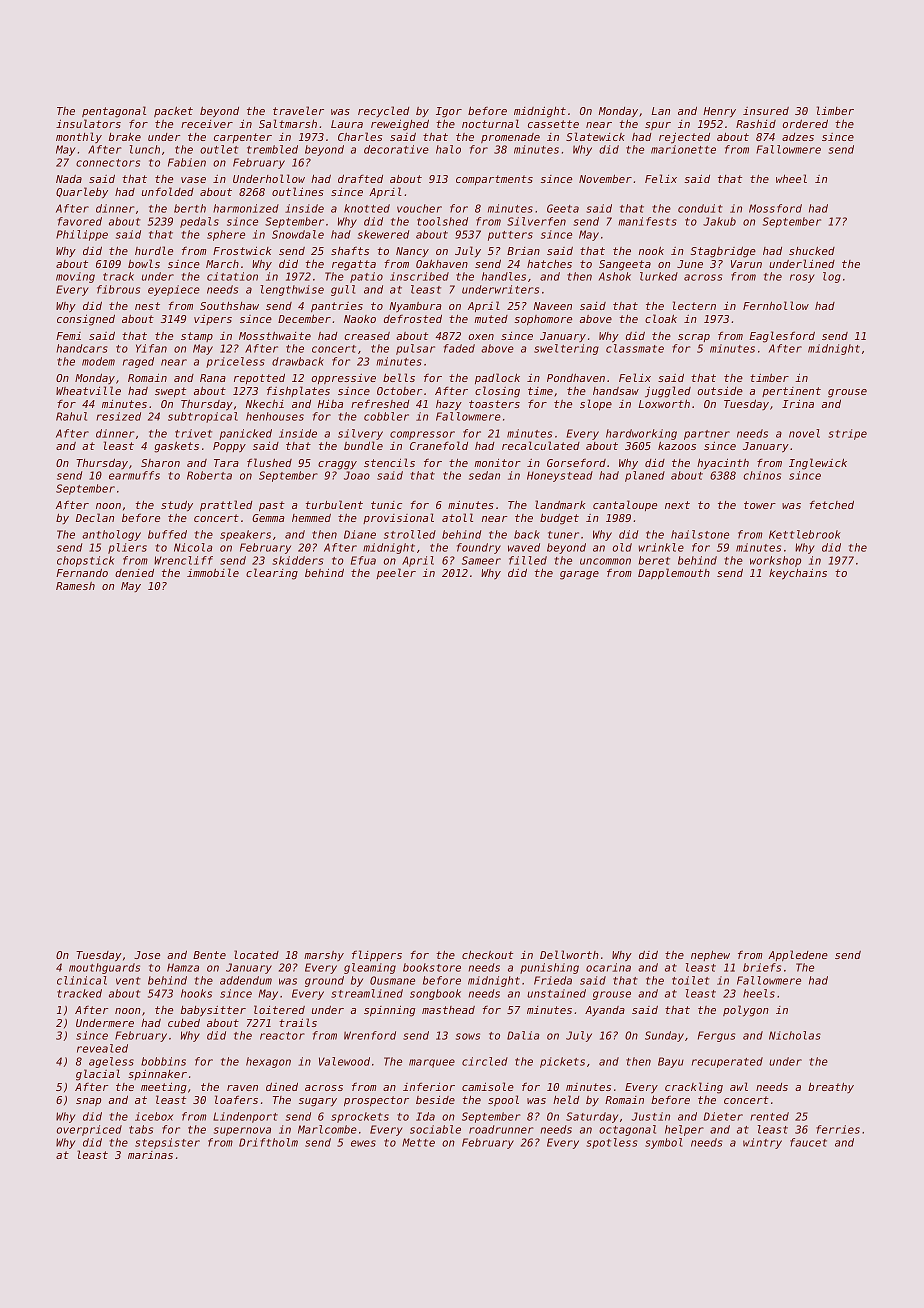 The image size is (924, 1308). Describe the element at coordinates (710, 956) in the page. I see `nephew` at that location.
